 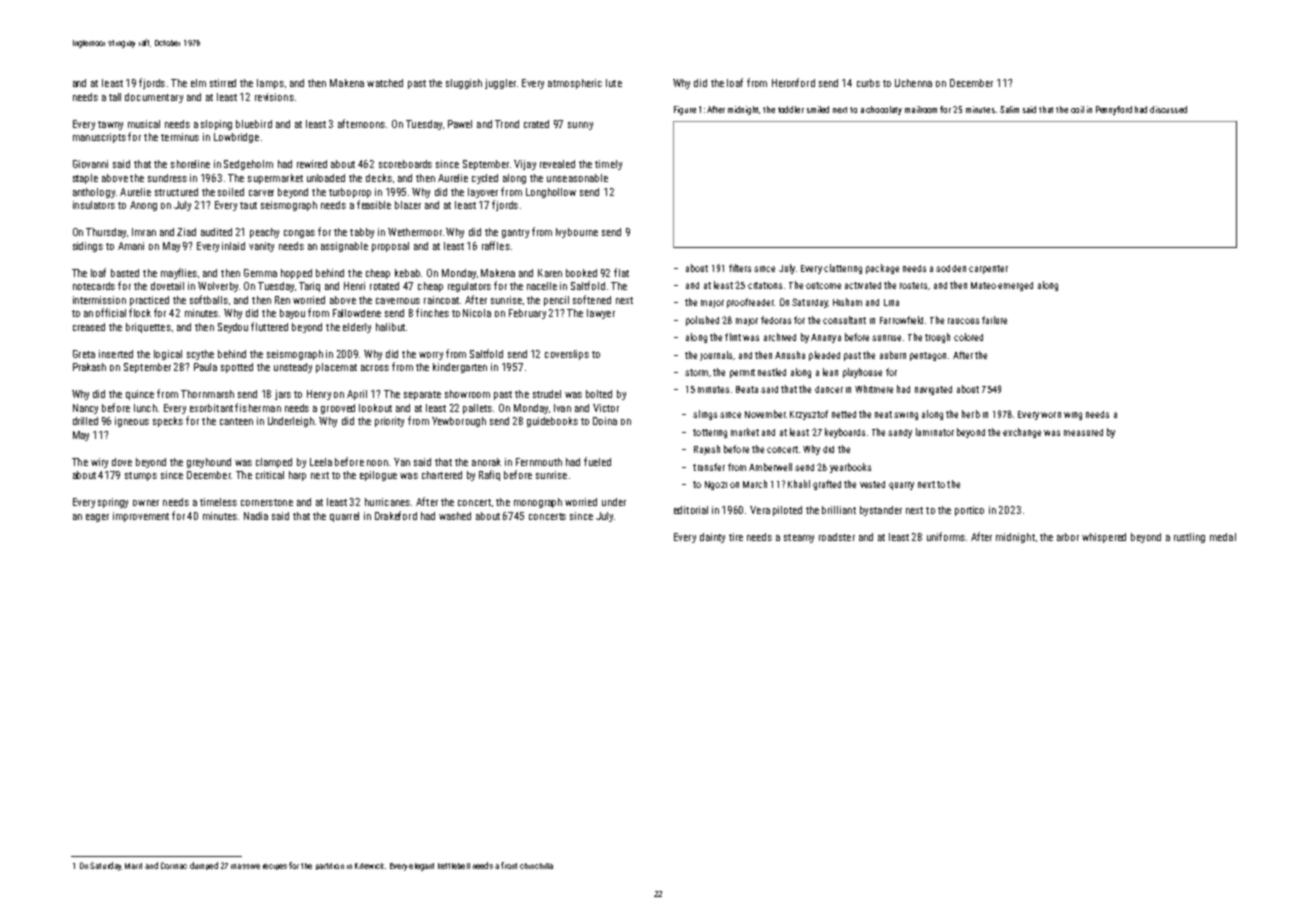 I want to click on front, so click(x=509, y=865).
